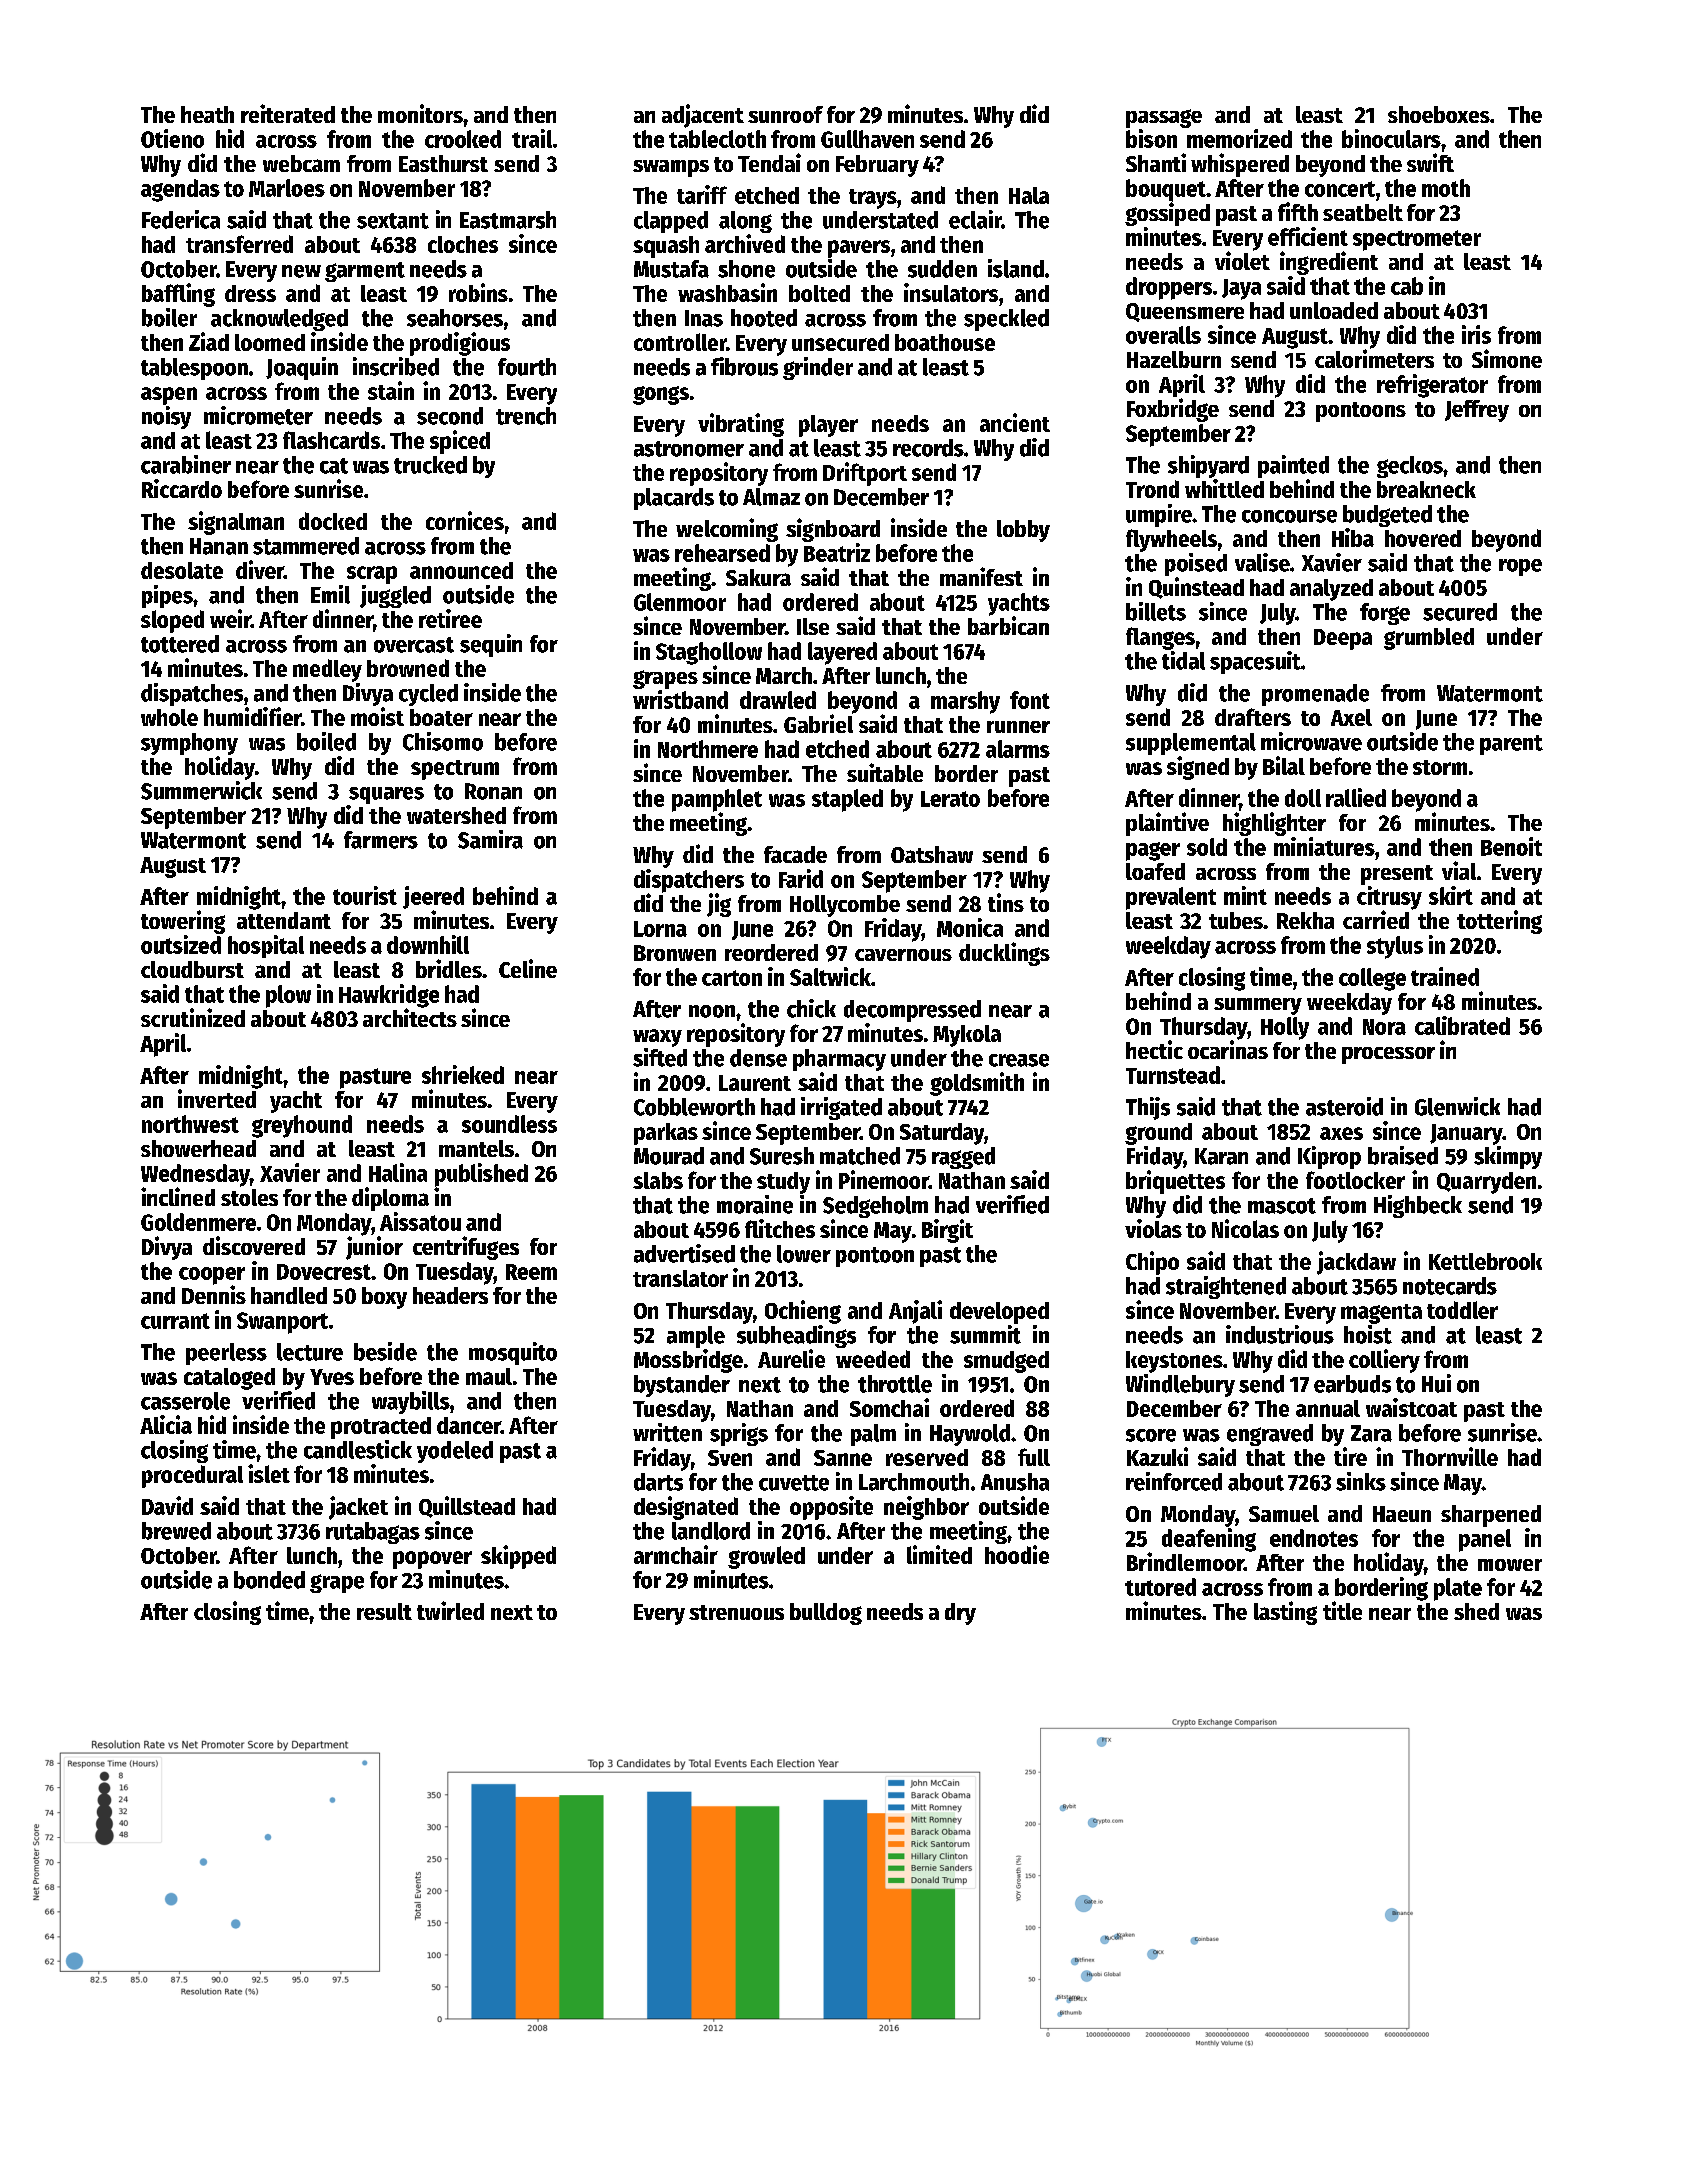  What do you see at coordinates (450, 1610) in the screenshot?
I see `twirled` at bounding box center [450, 1610].
